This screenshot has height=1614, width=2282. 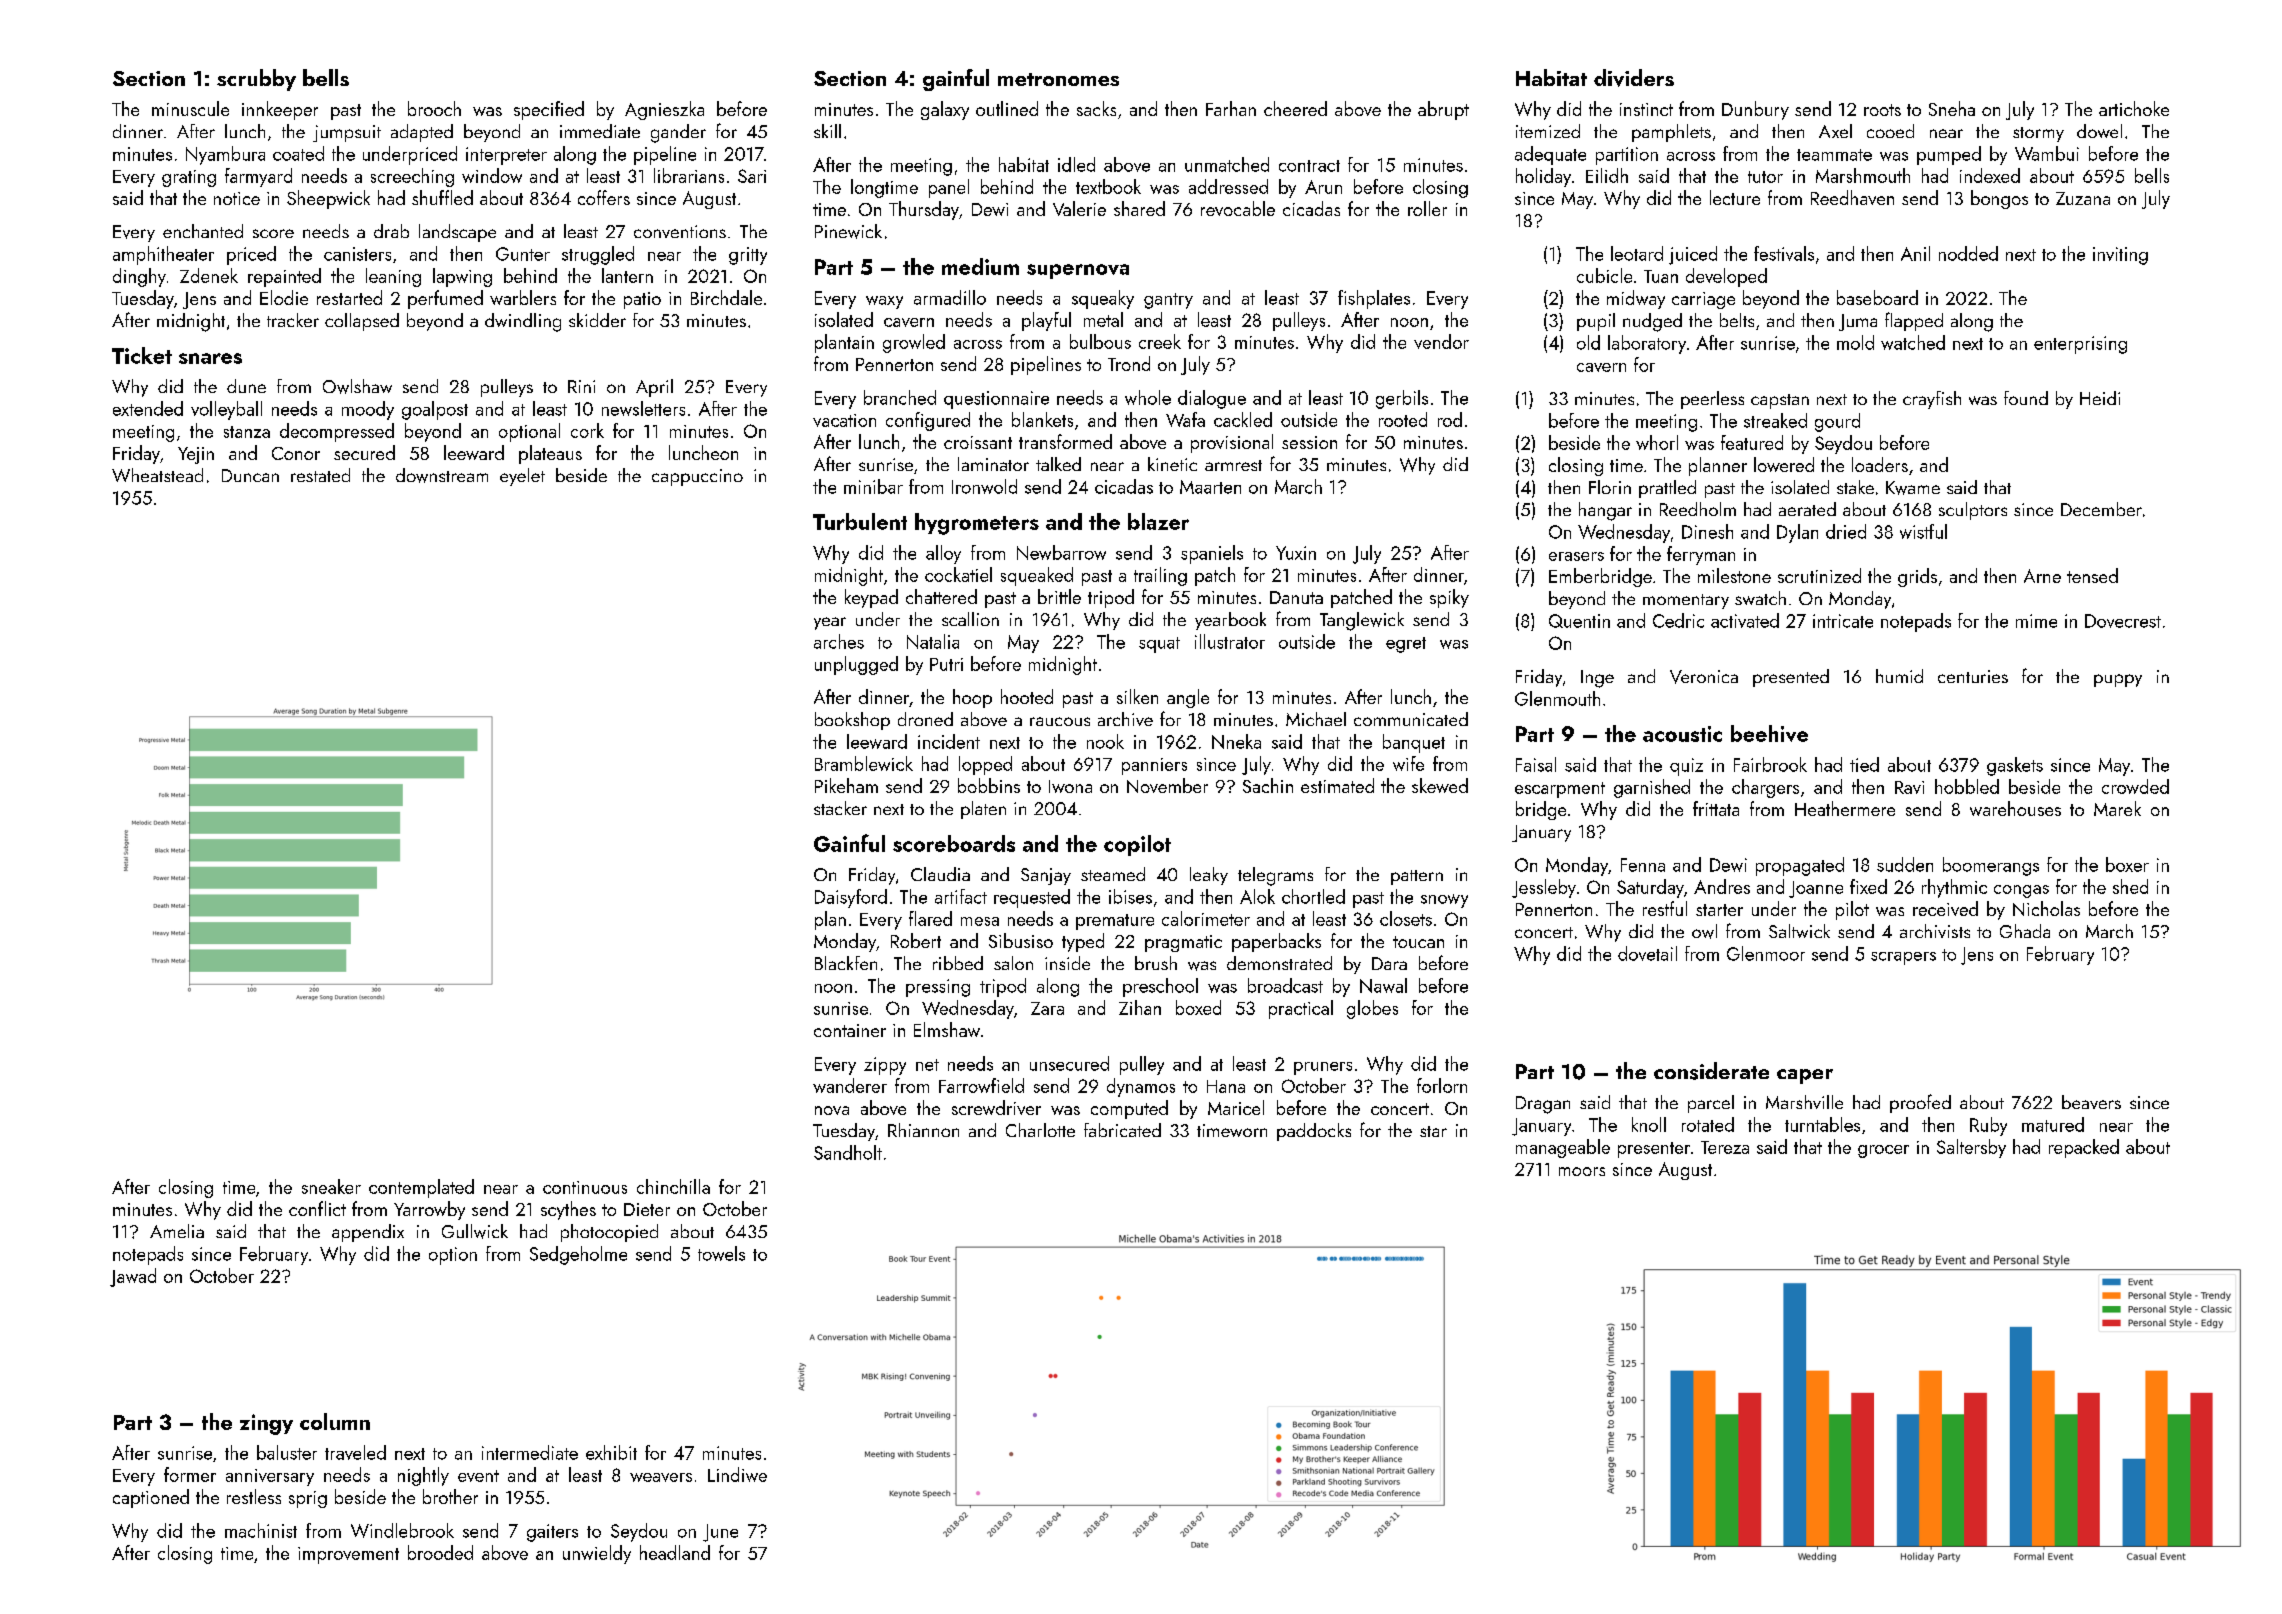 I want to click on unwieldy, so click(x=597, y=1554).
